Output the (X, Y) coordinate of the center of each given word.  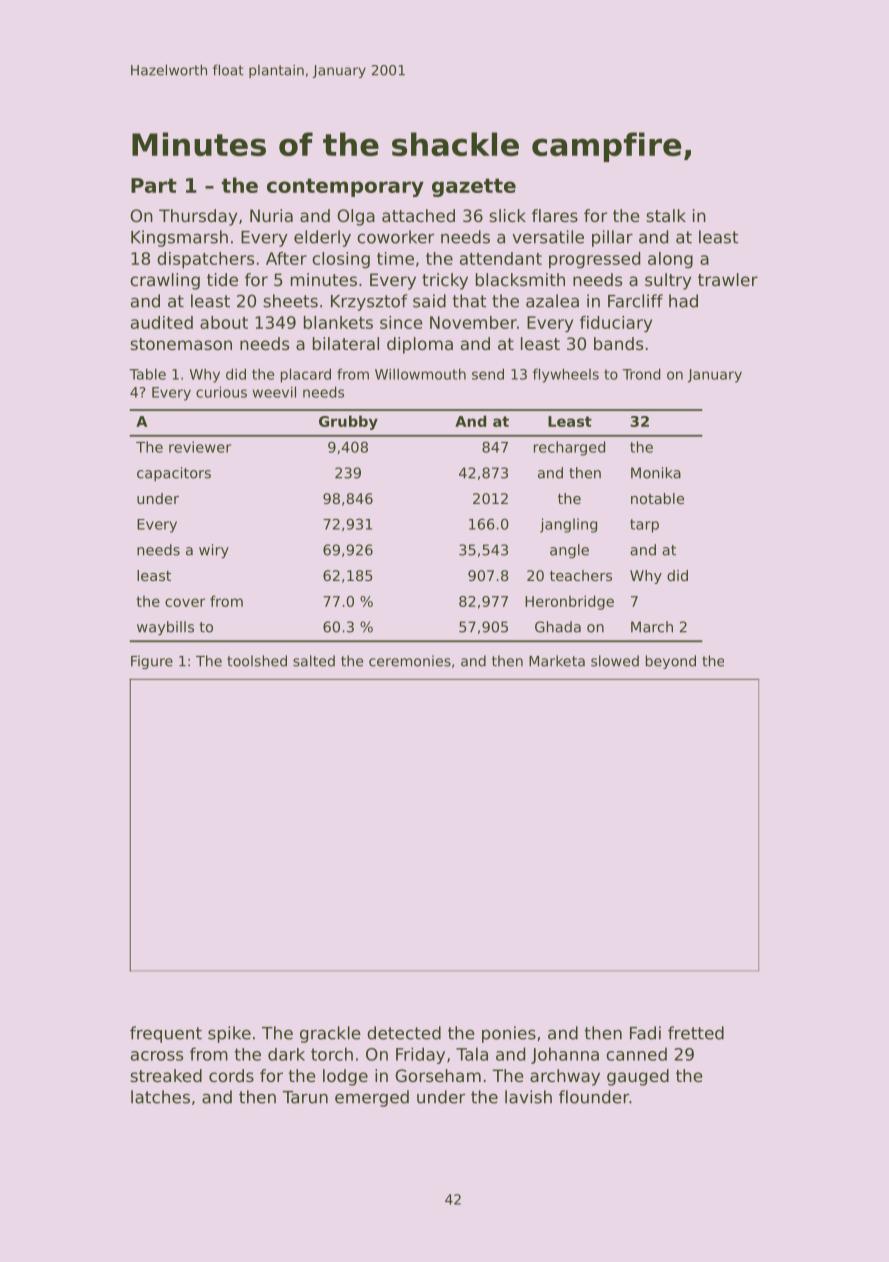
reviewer (200, 447)
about (224, 322)
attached (418, 215)
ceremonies (410, 661)
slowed (615, 661)
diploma (420, 345)
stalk (666, 215)
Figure (152, 662)
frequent (166, 1034)
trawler (728, 279)
